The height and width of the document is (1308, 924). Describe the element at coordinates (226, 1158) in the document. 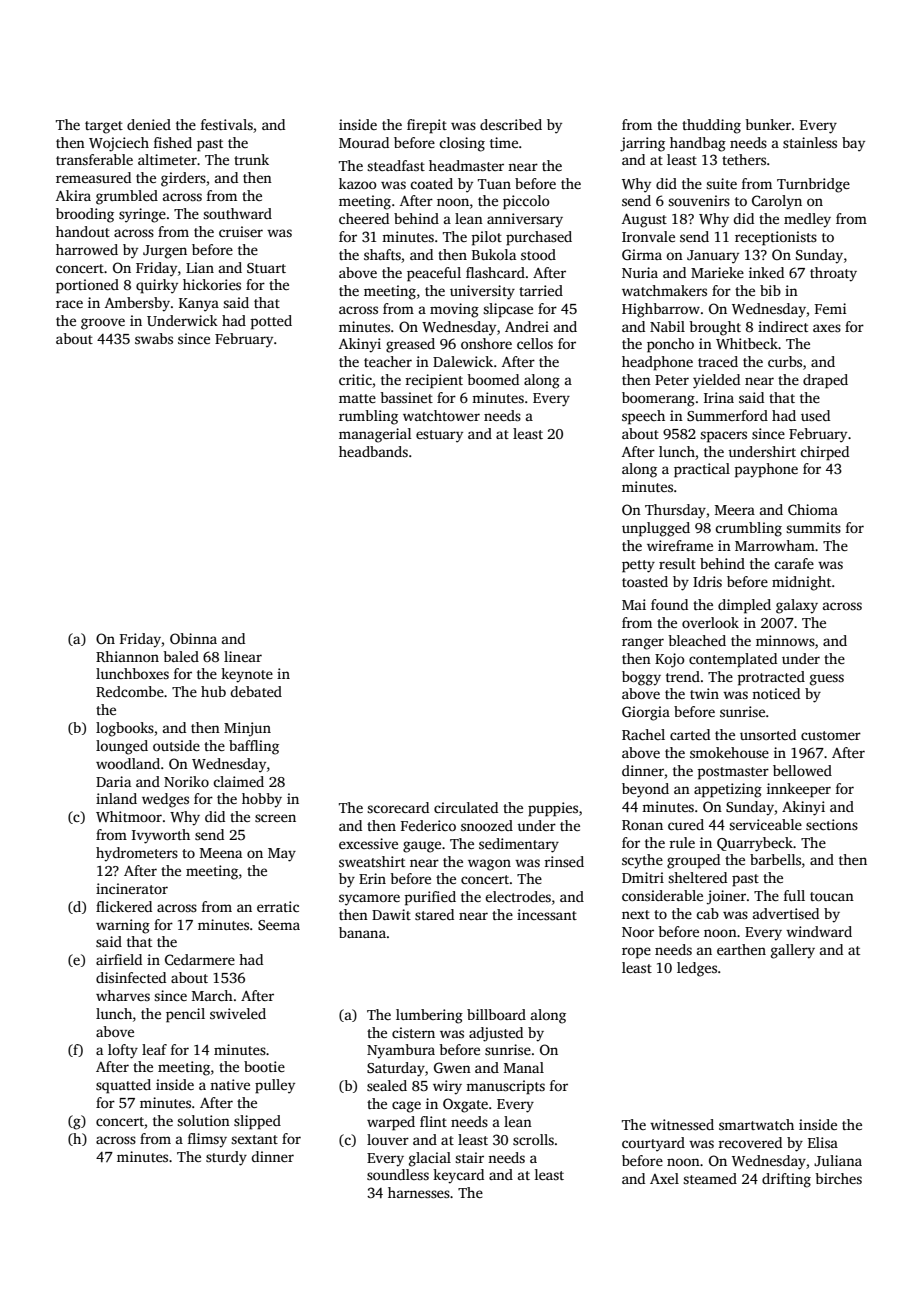

I see `sturdy` at that location.
